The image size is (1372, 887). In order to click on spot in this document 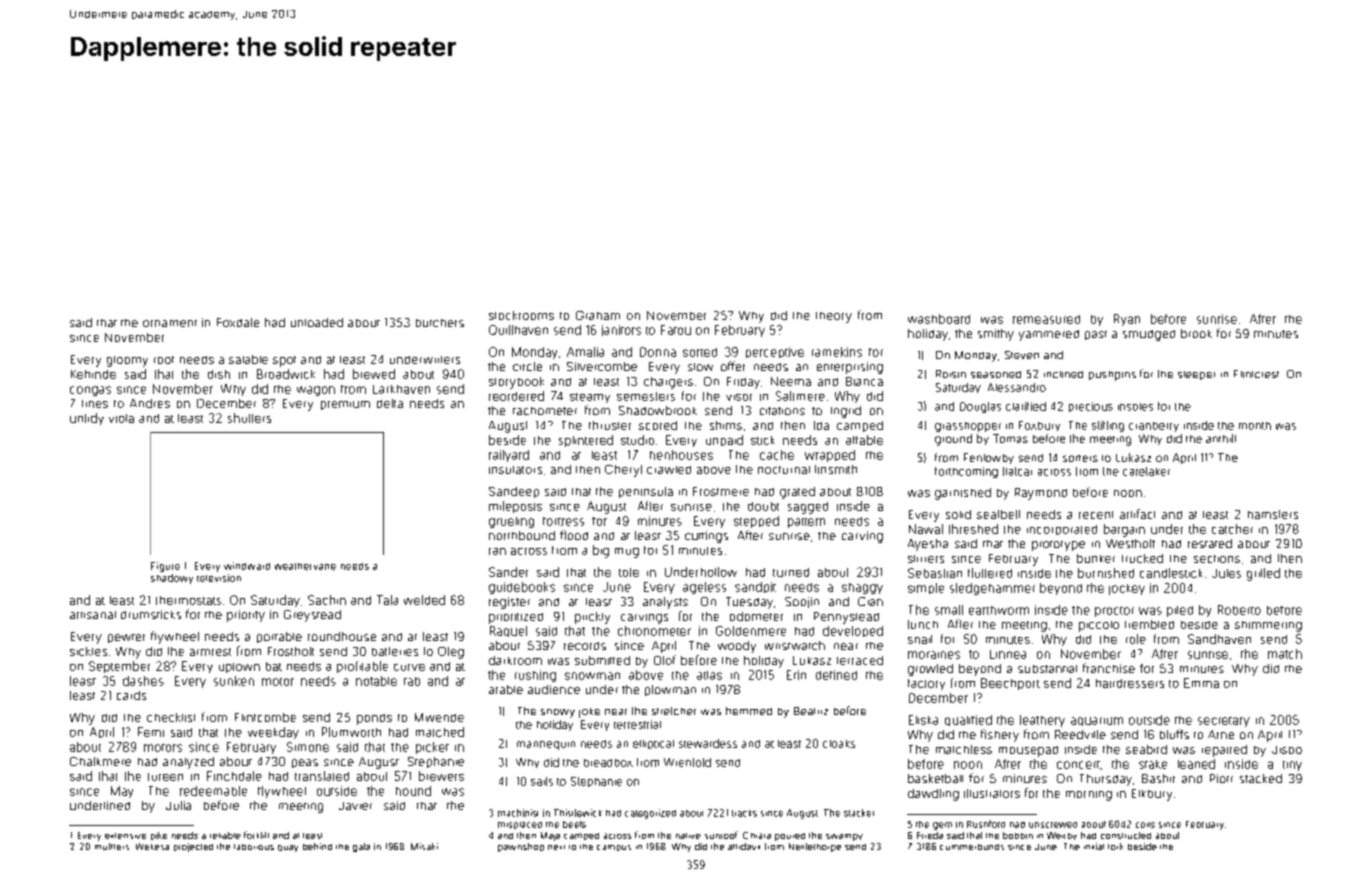, I will do `click(284, 361)`.
